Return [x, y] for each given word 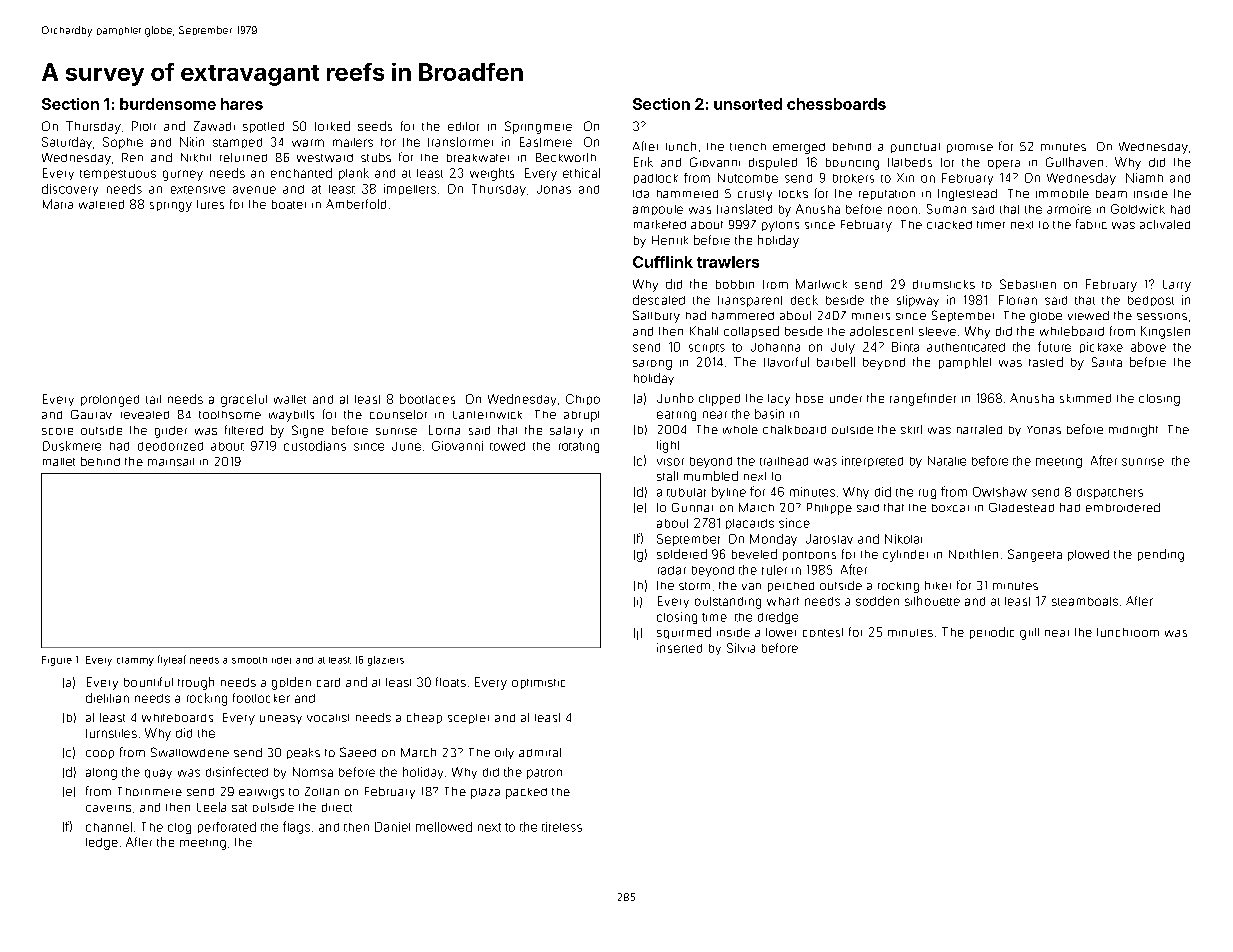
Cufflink [663, 262]
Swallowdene [190, 752]
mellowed [444, 827]
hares [242, 104]
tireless [562, 827]
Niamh [1144, 178]
